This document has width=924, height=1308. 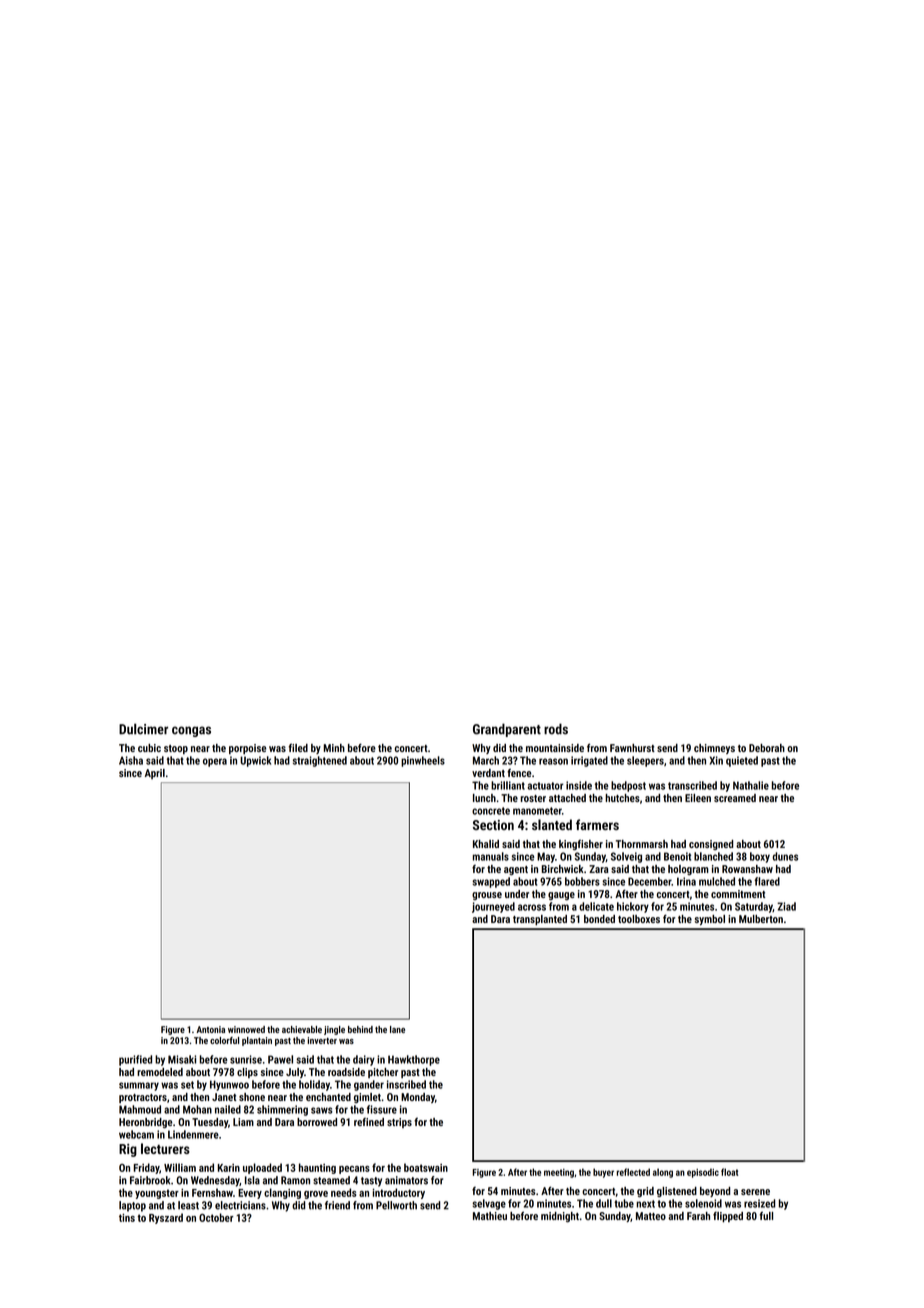 I want to click on float, so click(x=729, y=1172).
